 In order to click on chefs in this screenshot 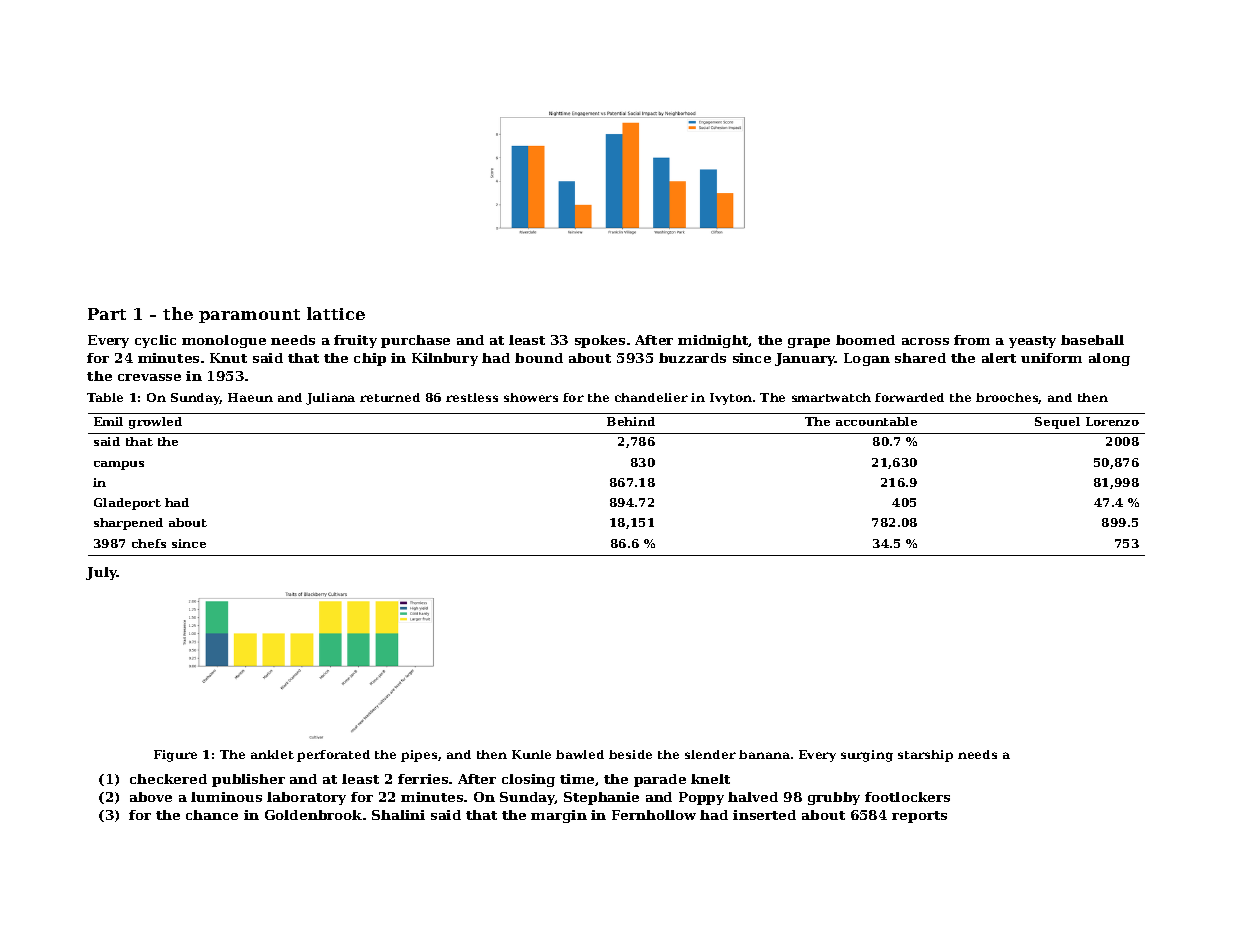, I will do `click(149, 543)`.
